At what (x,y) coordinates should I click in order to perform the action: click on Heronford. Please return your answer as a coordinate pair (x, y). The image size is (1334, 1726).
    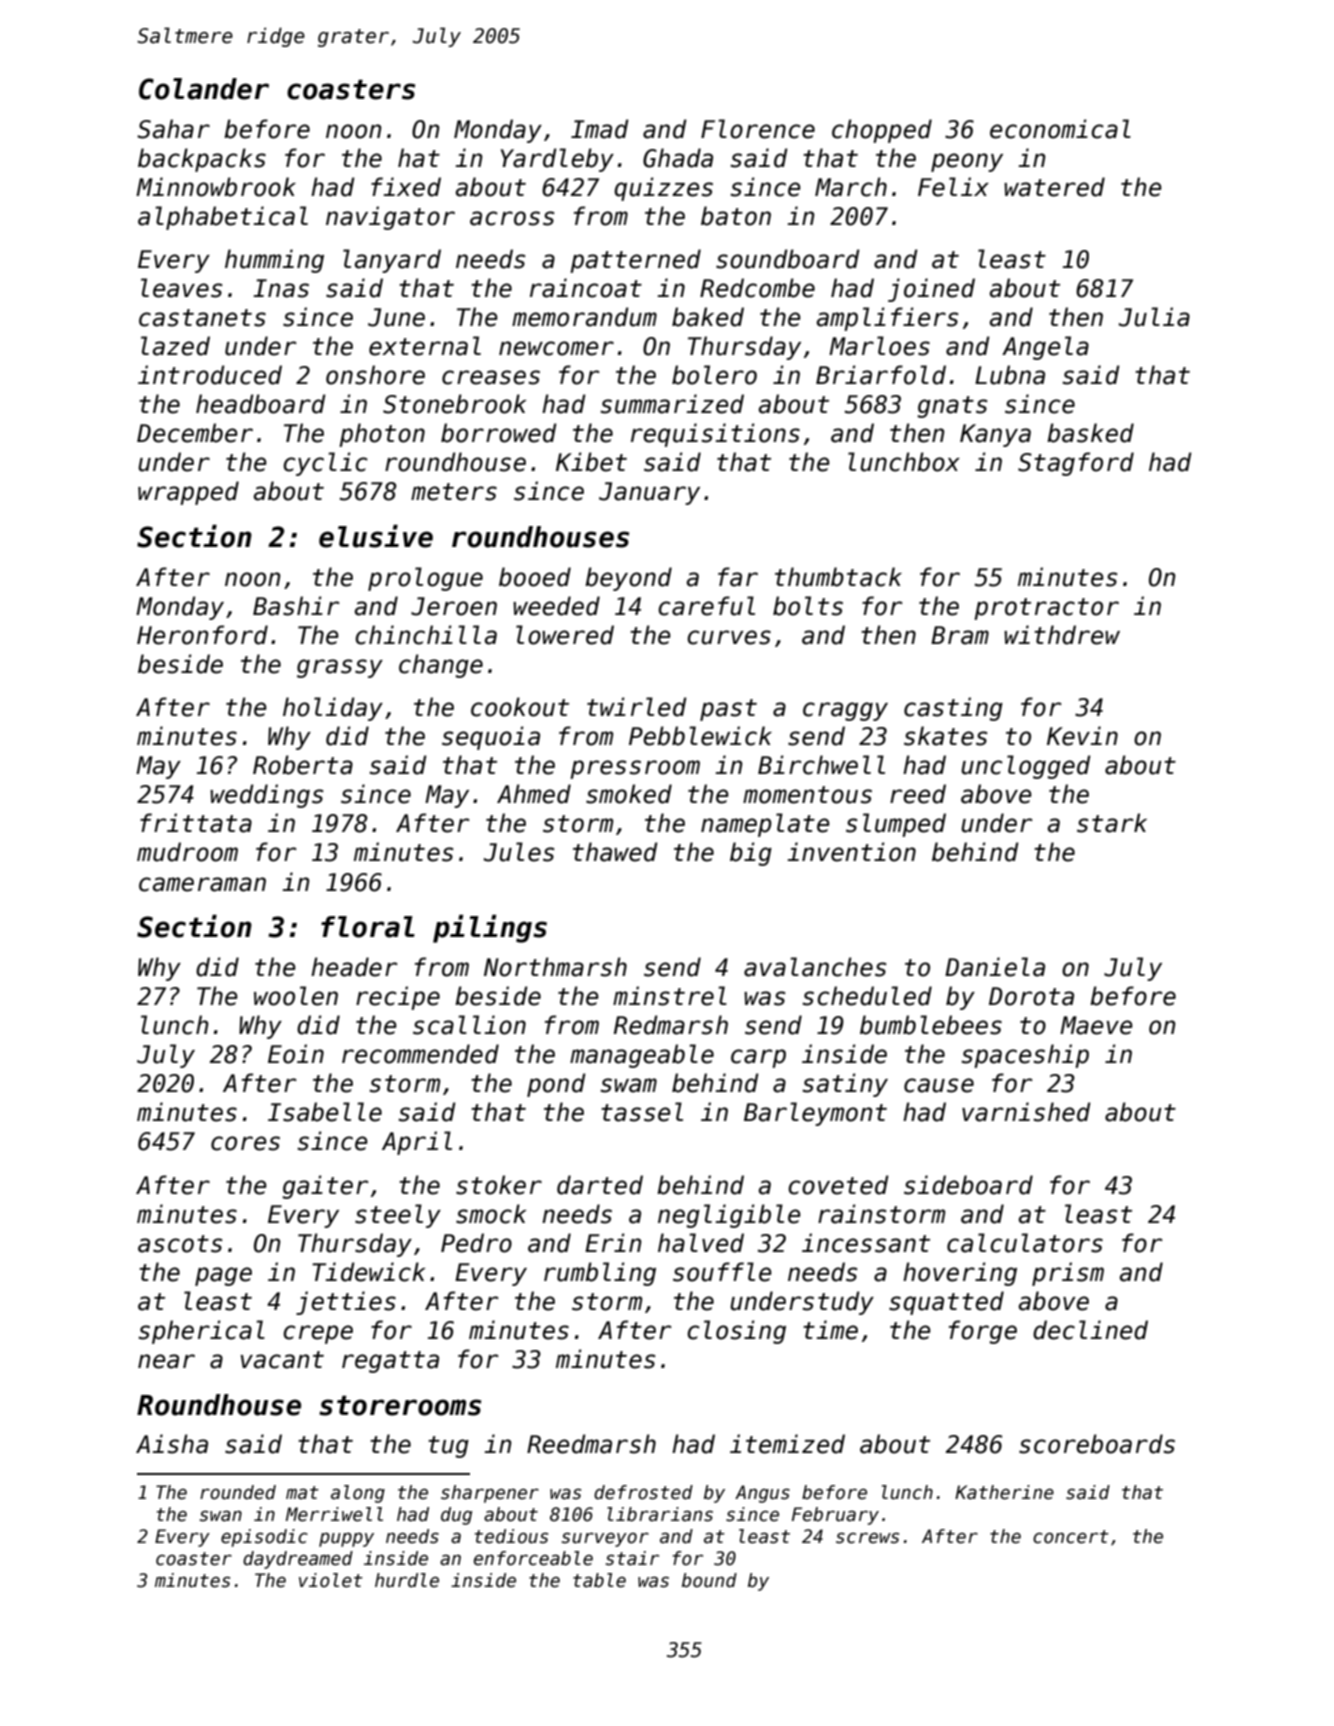
    Looking at the image, I should click on (202, 635).
